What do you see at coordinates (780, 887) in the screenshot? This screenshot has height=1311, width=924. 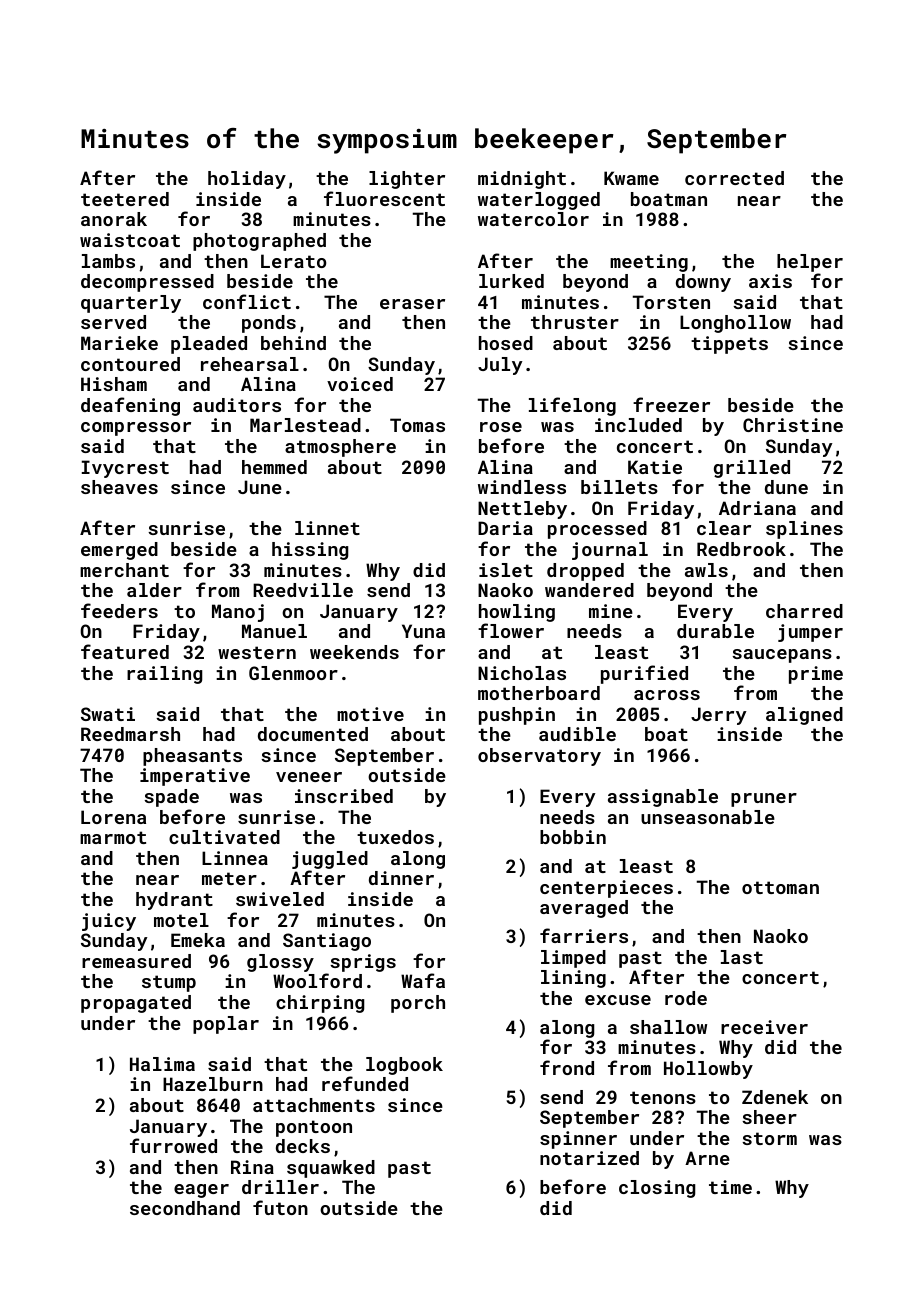 I see `ottoman` at bounding box center [780, 887].
